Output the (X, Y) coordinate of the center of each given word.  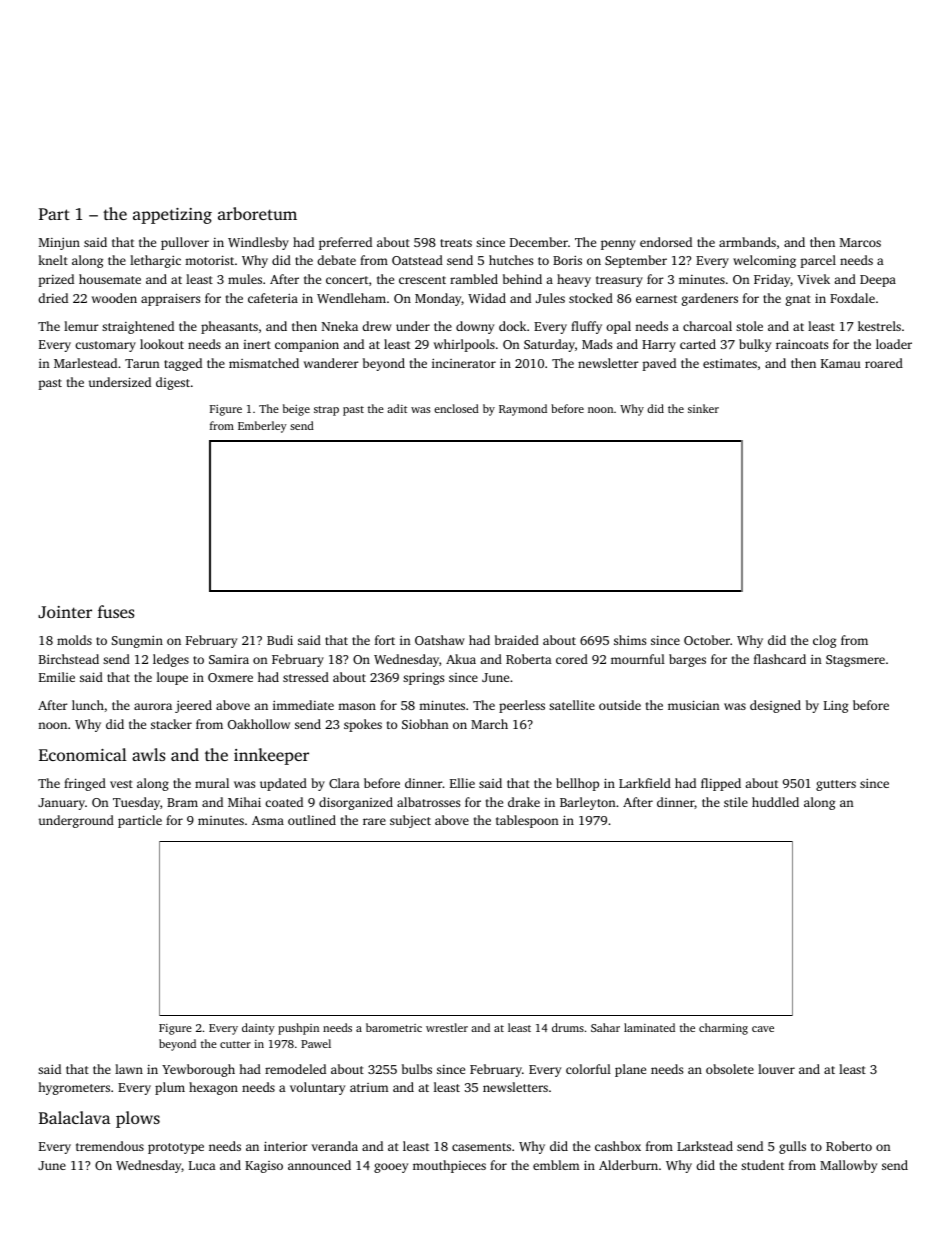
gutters (836, 785)
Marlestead (85, 363)
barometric (394, 1027)
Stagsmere (855, 661)
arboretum (257, 213)
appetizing (172, 216)
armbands (747, 242)
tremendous (110, 1146)
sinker (703, 408)
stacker (171, 724)
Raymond (523, 410)
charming (723, 1029)
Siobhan (425, 724)
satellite (572, 705)
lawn (129, 1069)
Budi (280, 640)
